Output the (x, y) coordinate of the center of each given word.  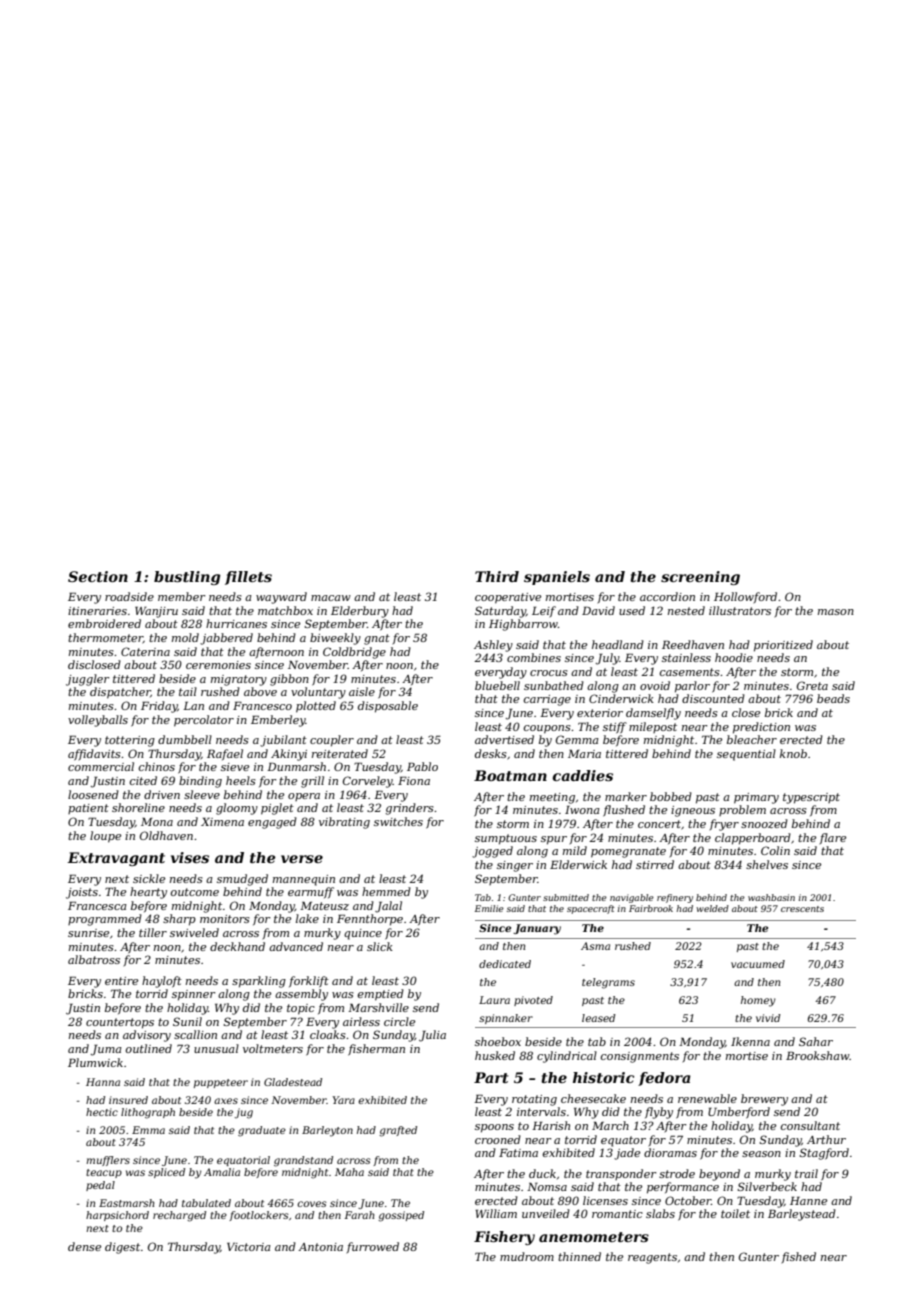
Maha (349, 1172)
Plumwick (95, 1062)
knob (793, 753)
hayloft (162, 982)
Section (98, 576)
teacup (104, 1173)
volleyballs (98, 721)
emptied (381, 995)
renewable (707, 1098)
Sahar (816, 1041)
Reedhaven (693, 644)
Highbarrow (523, 625)
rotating (534, 1100)
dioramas (670, 1152)
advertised (504, 739)
